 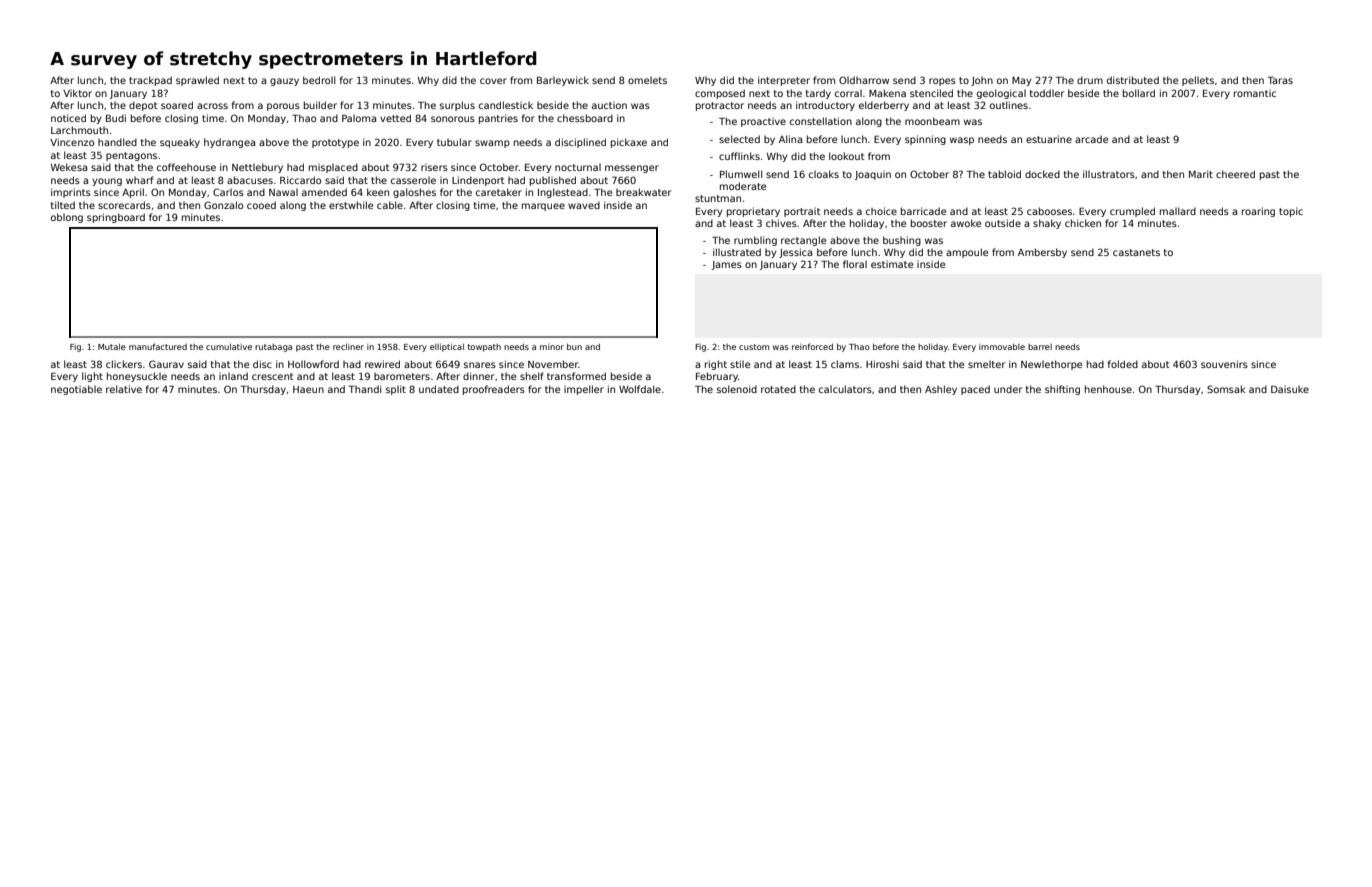 What do you see at coordinates (76, 390) in the document?
I see `negotiable` at bounding box center [76, 390].
